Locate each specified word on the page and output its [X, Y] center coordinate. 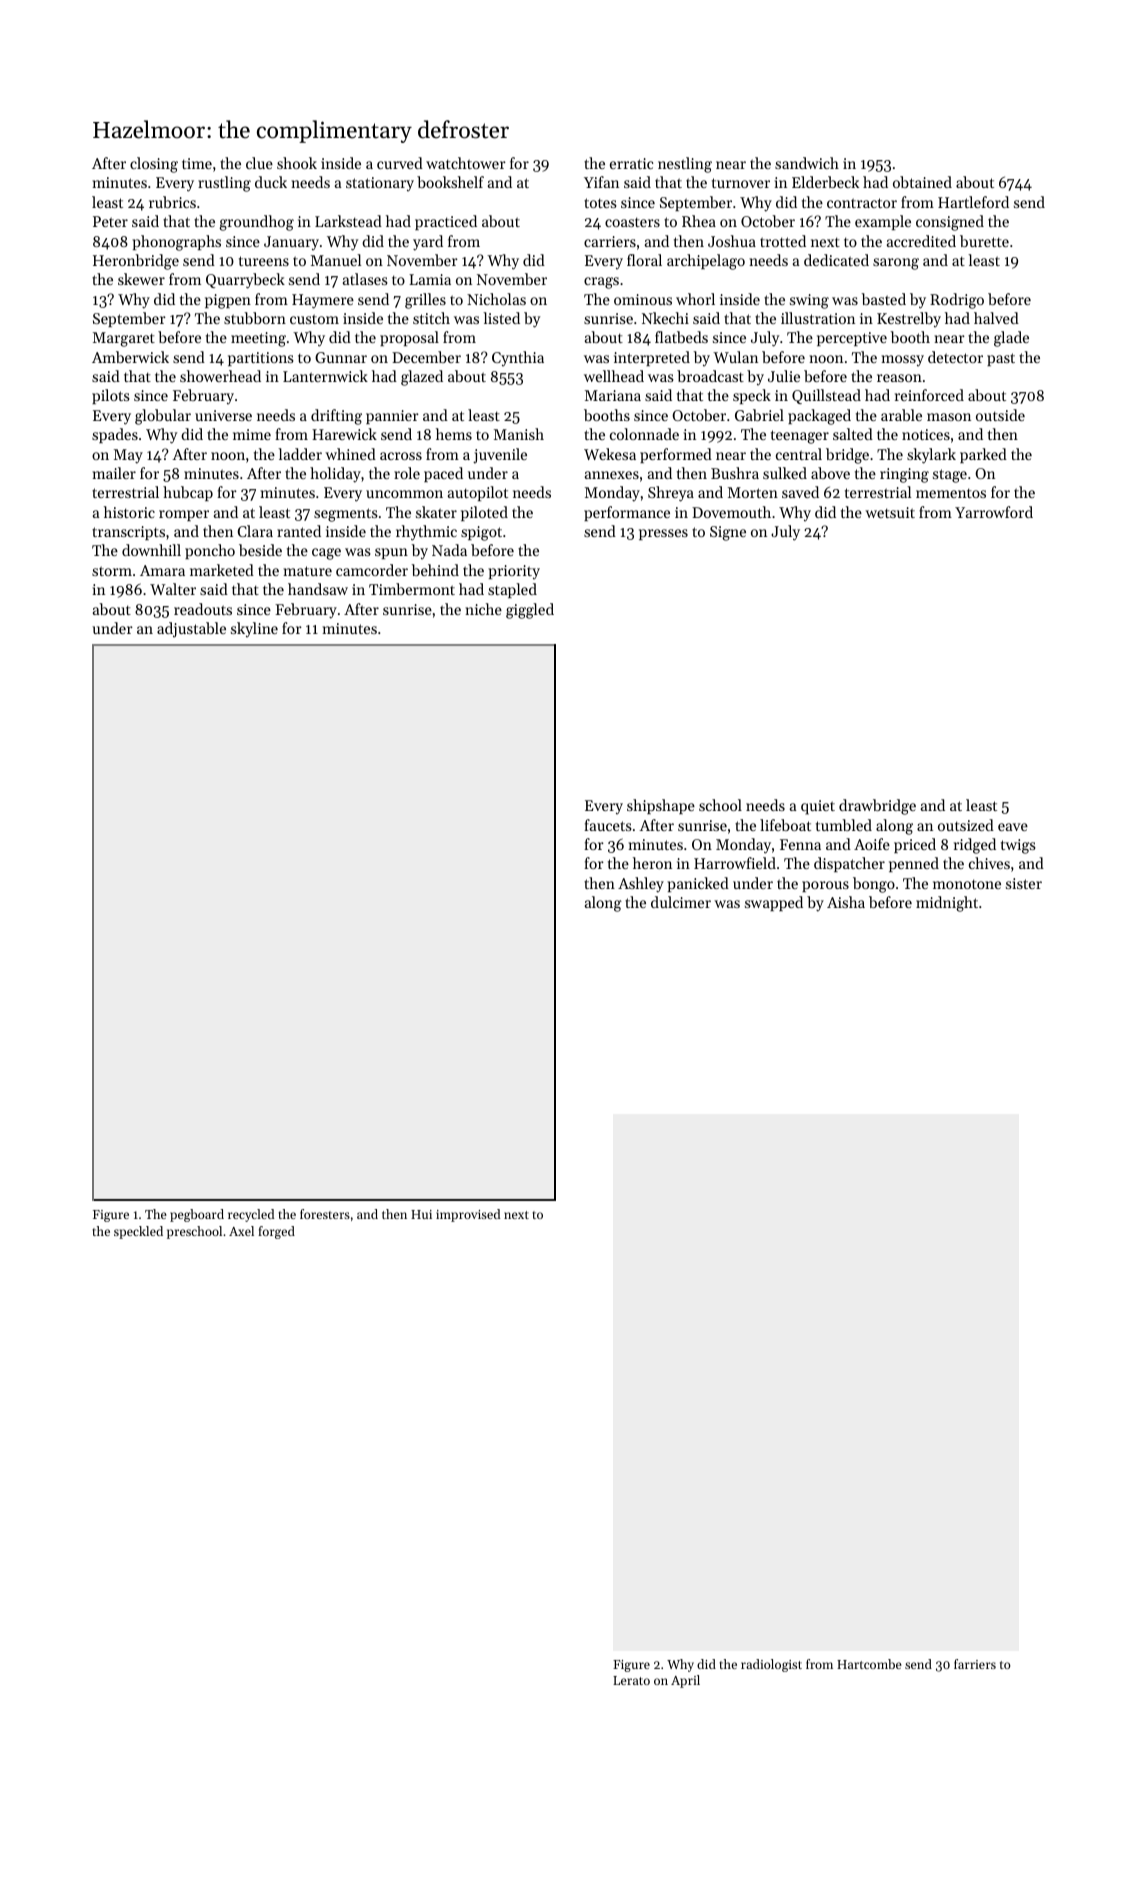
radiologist [771, 1665]
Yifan [601, 182]
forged [276, 1232]
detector [955, 357]
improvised [468, 1215]
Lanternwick [325, 376]
